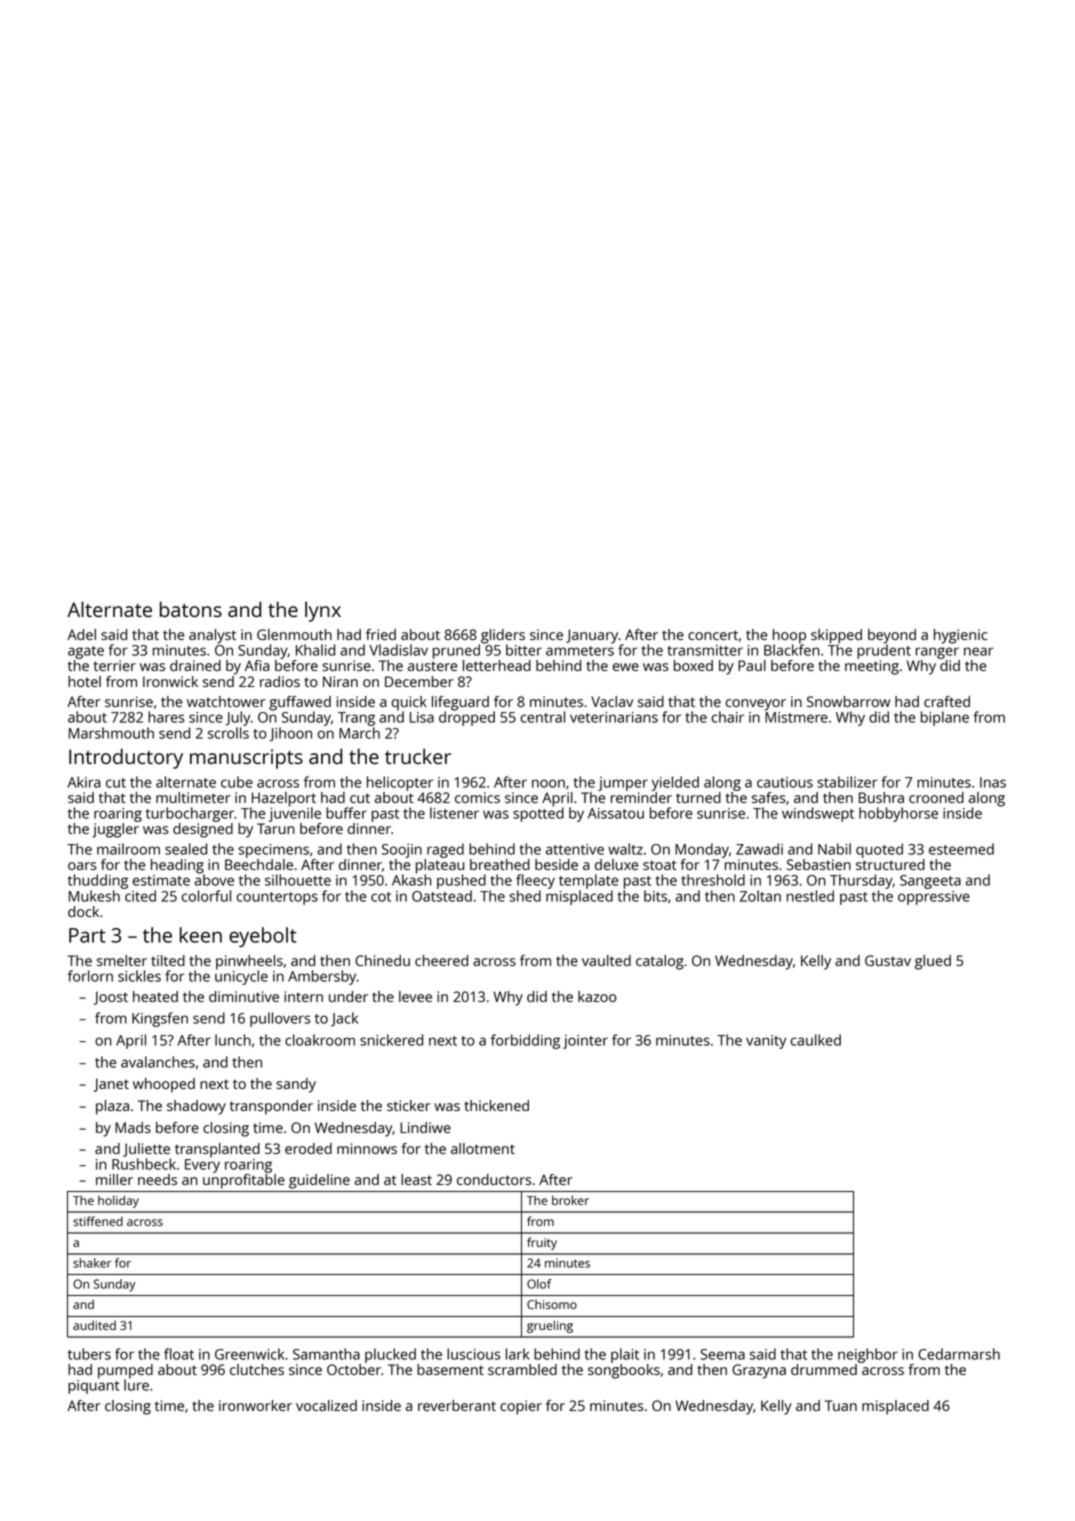 The width and height of the image is (1075, 1521). Describe the element at coordinates (592, 636) in the image. I see `January` at that location.
